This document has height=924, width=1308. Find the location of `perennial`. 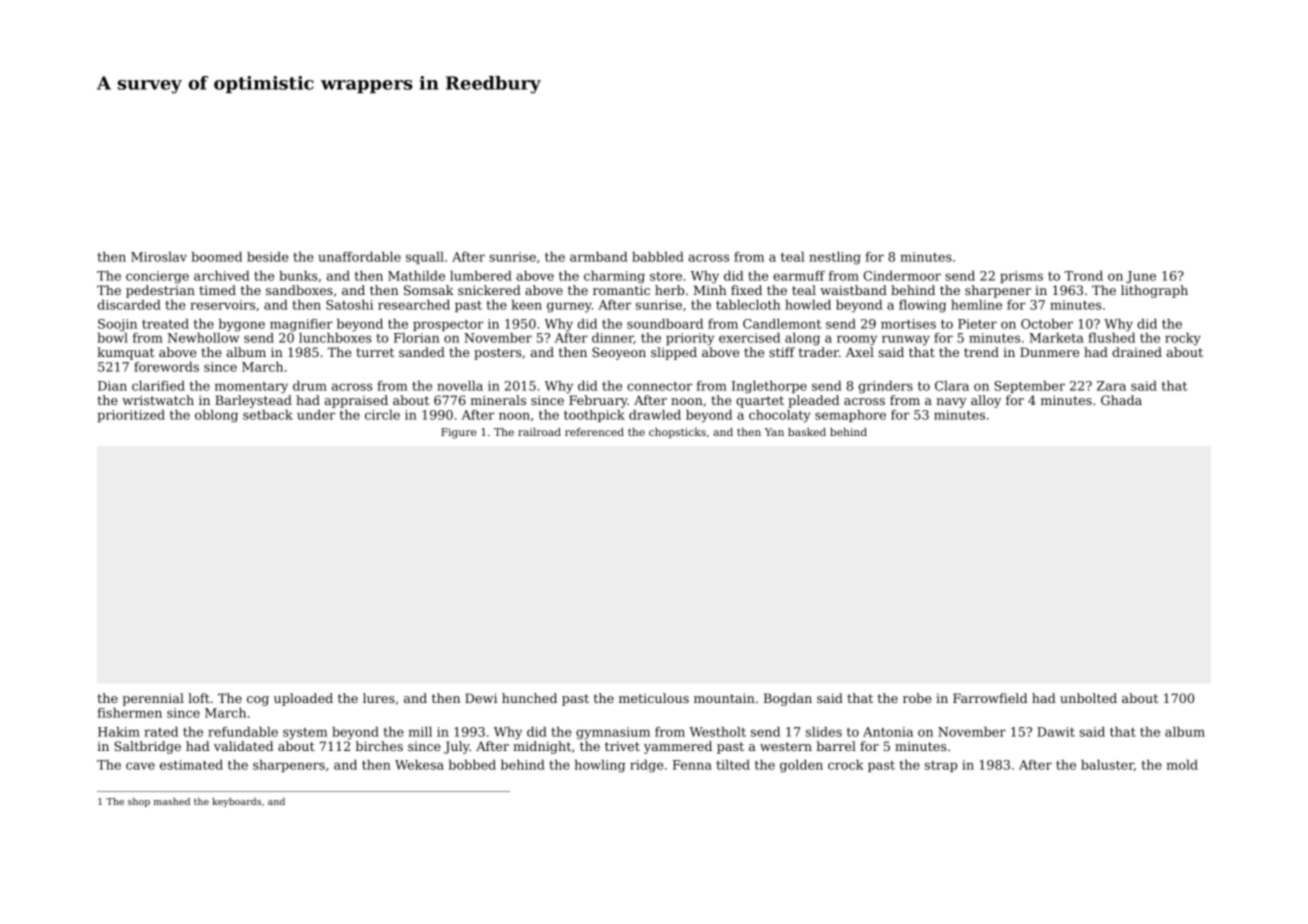

perennial is located at coordinates (153, 699).
